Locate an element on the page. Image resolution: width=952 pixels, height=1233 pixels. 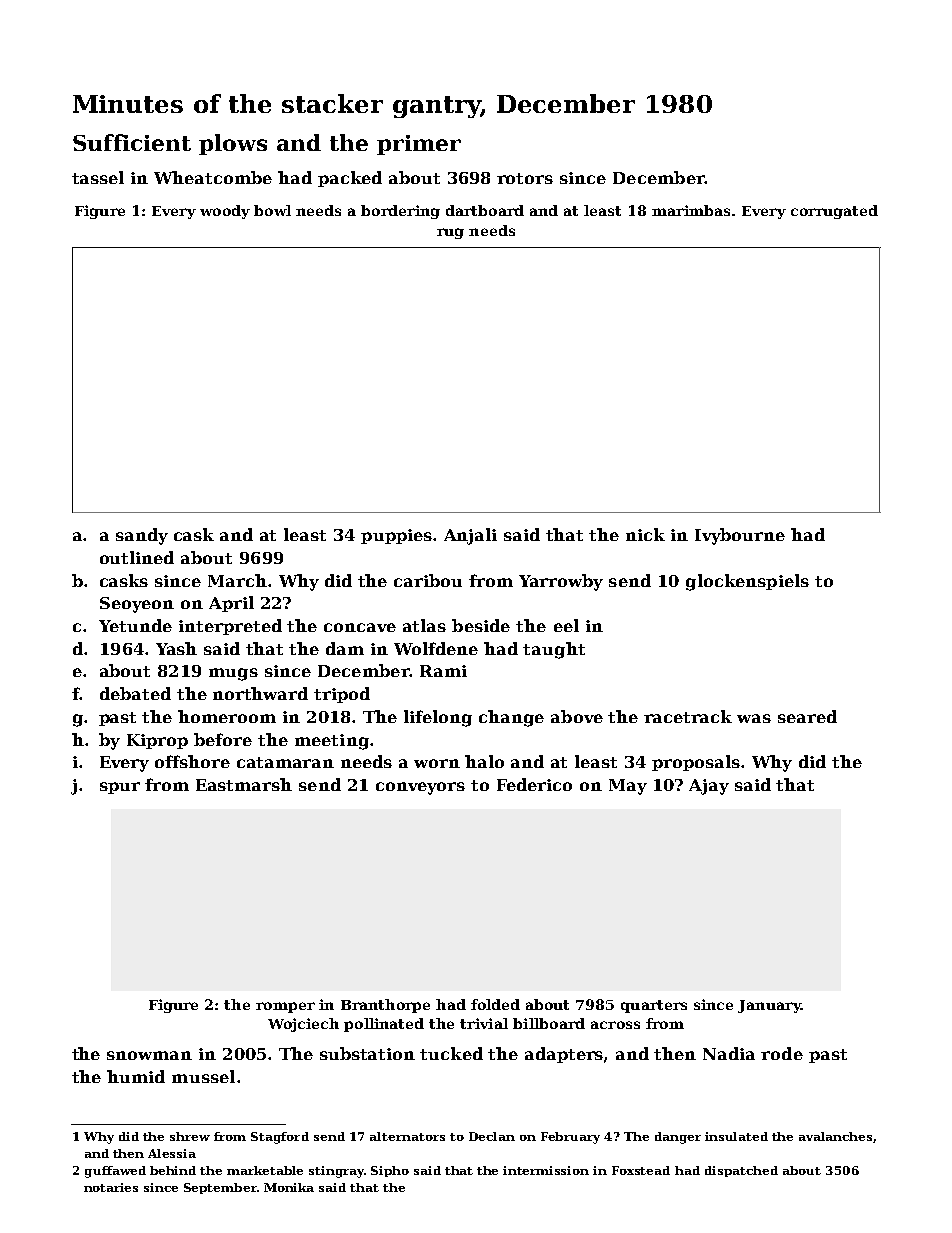
Stagford is located at coordinates (280, 1138).
